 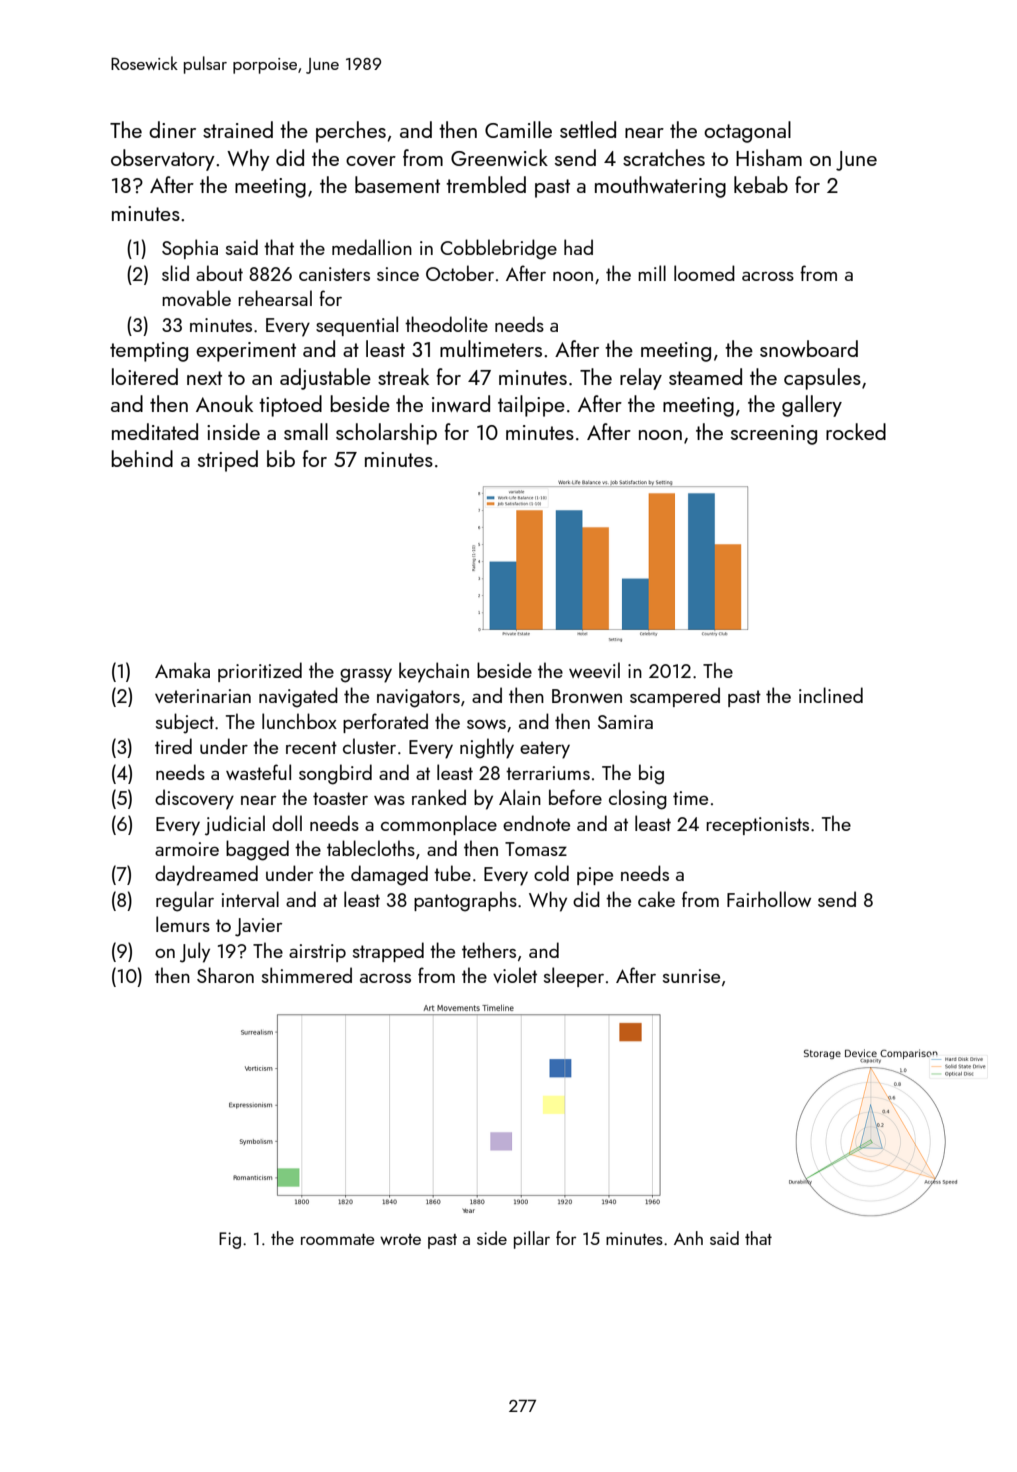 I want to click on loitered, so click(x=145, y=376).
